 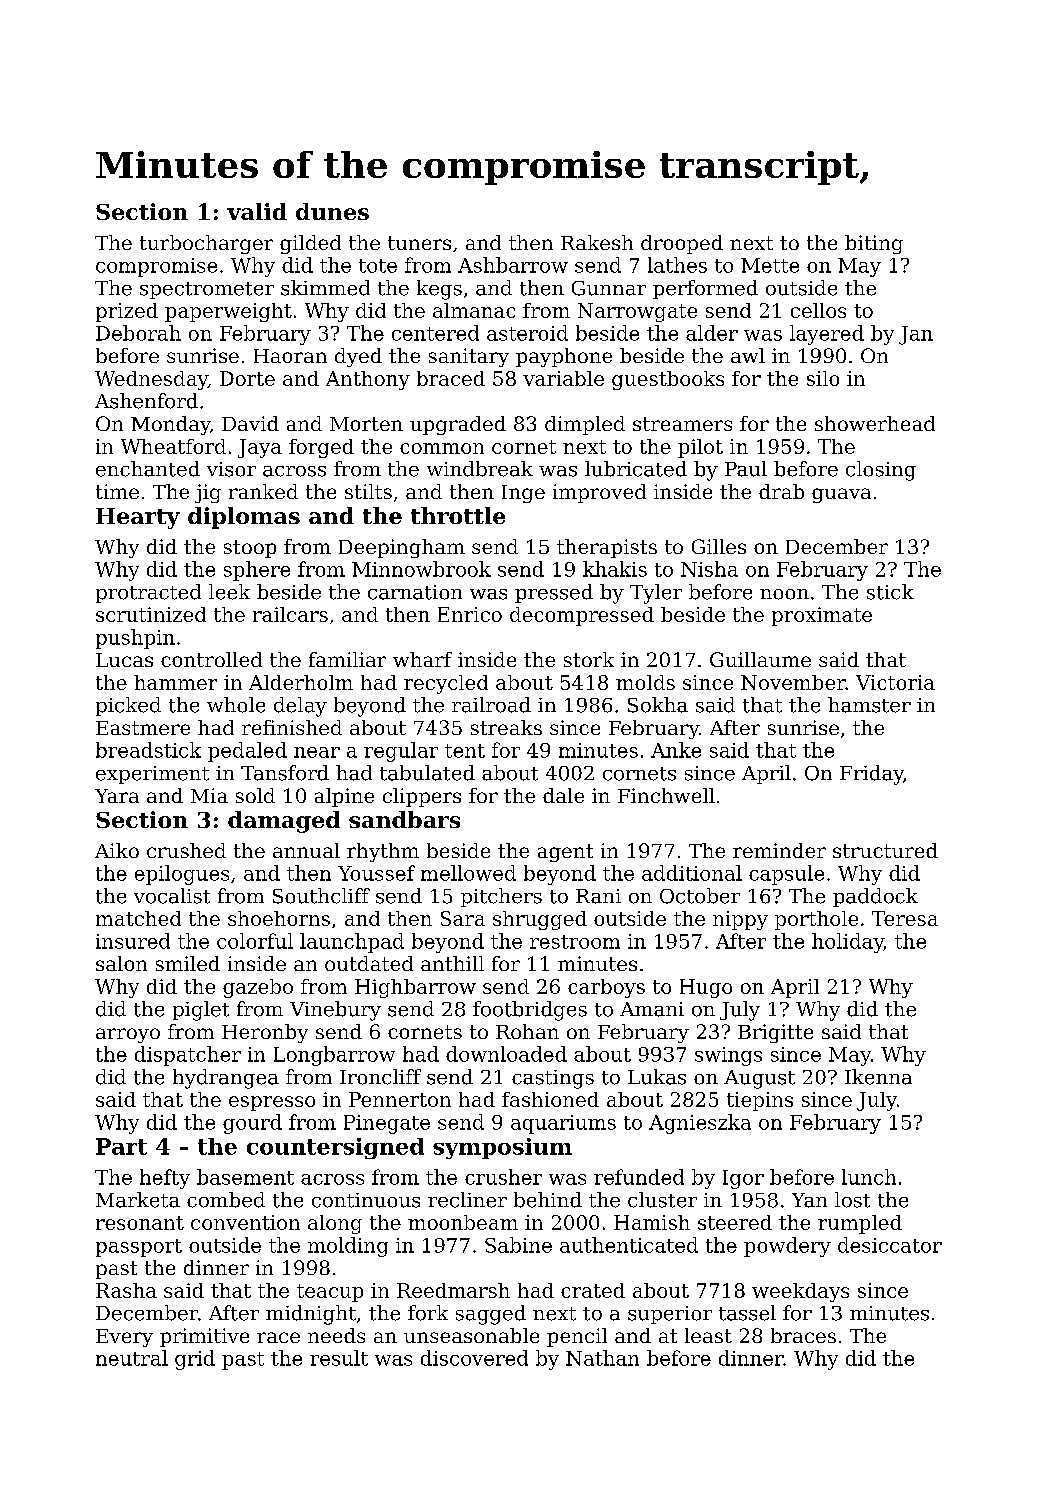 What do you see at coordinates (491, 705) in the screenshot?
I see `railroad` at bounding box center [491, 705].
